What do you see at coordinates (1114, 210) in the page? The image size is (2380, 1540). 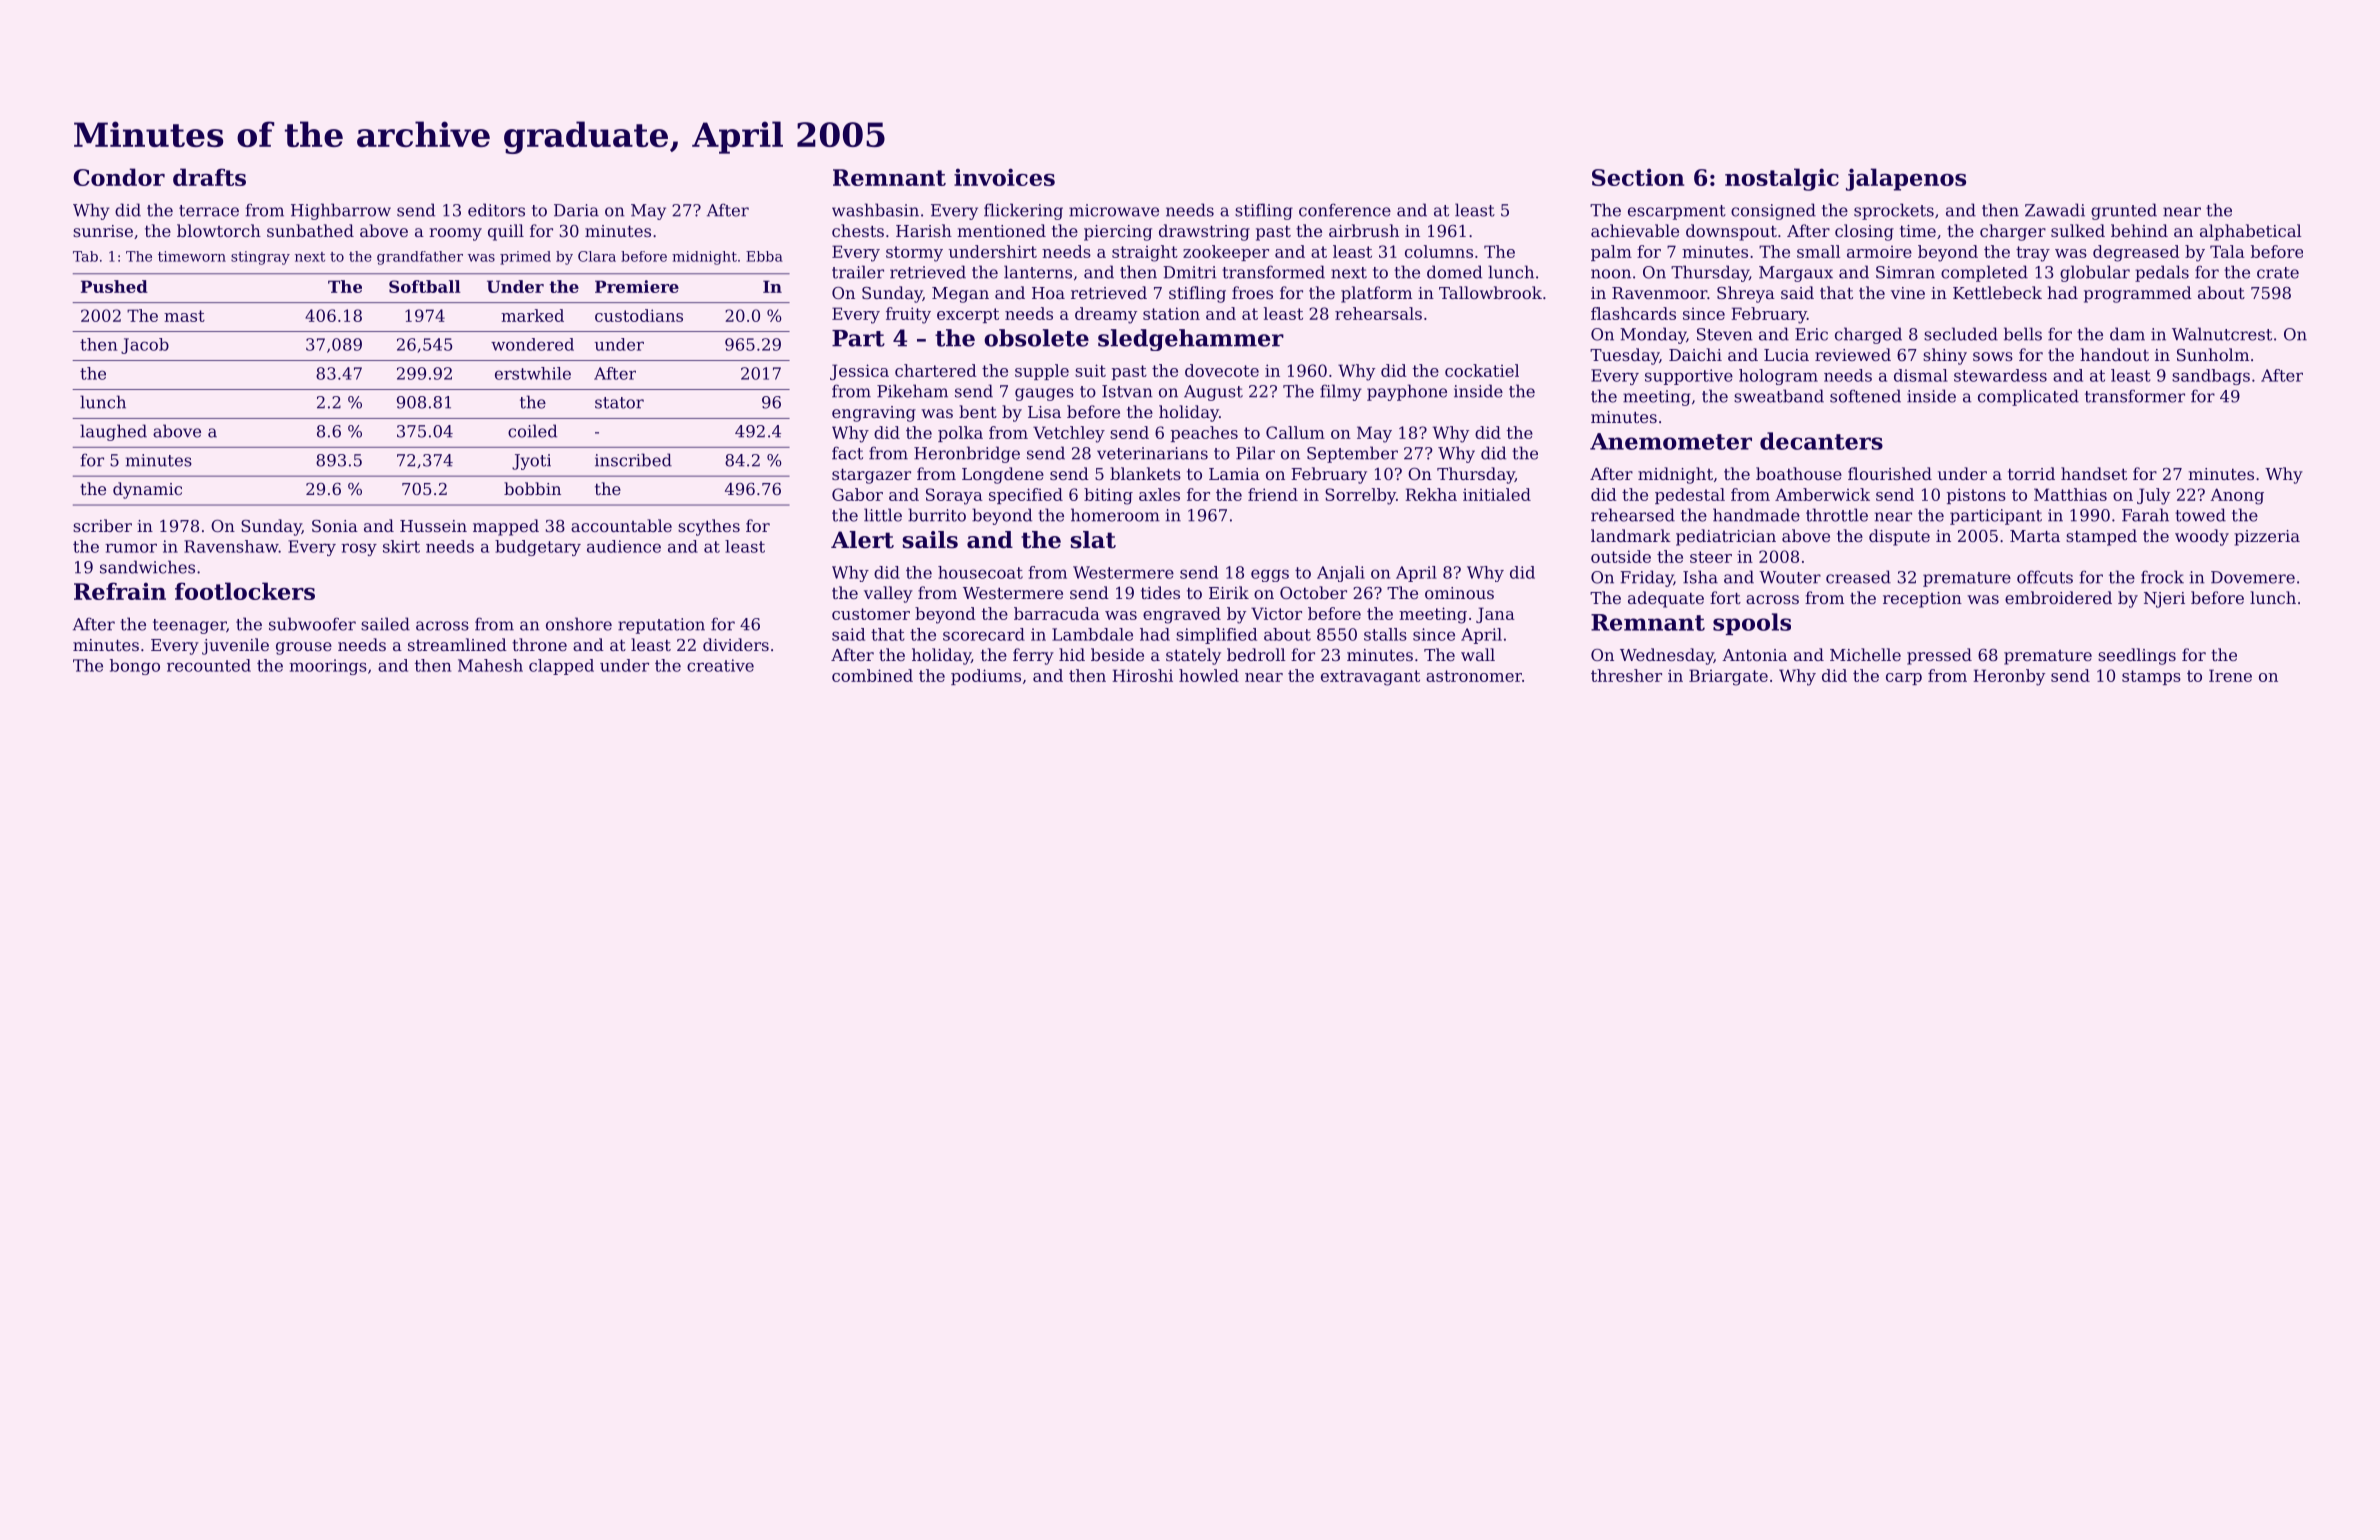 I see `microwave` at bounding box center [1114, 210].
